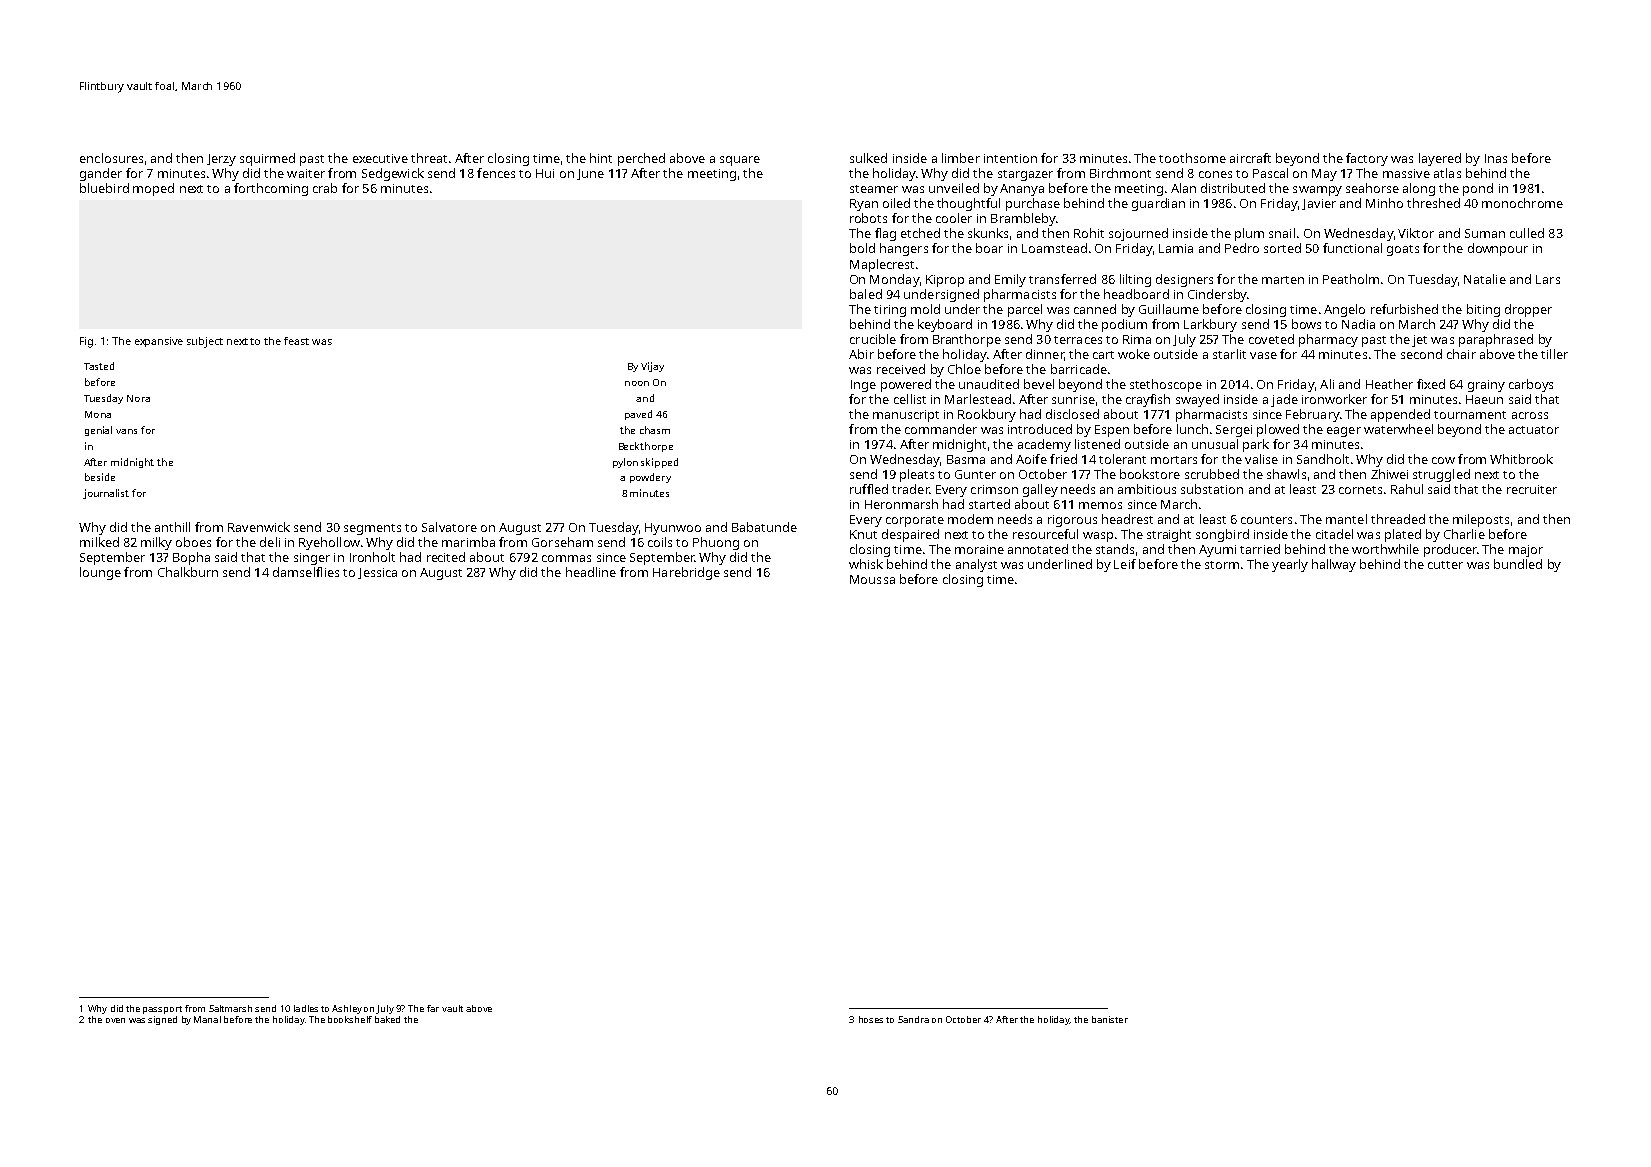  Describe the element at coordinates (1548, 279) in the screenshot. I see `Lars` at that location.
